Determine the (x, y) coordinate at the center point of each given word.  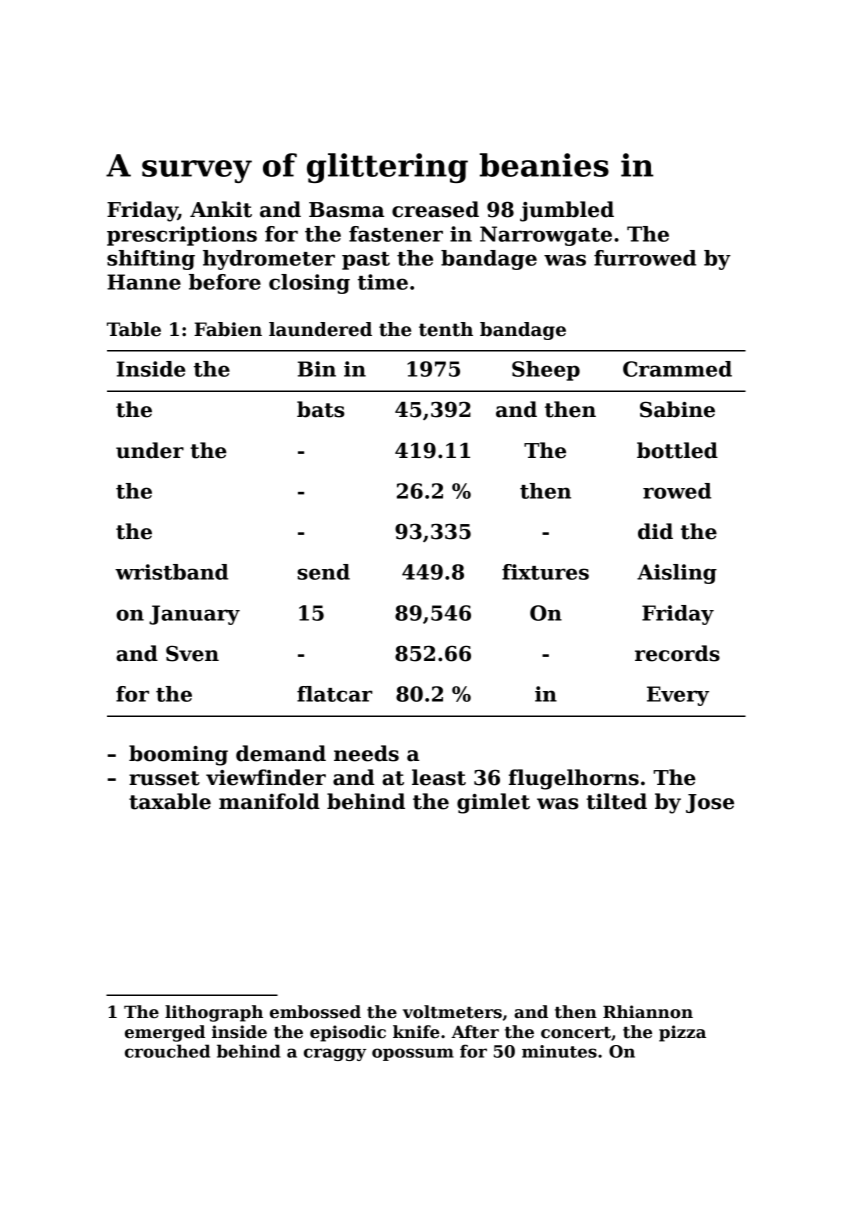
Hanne (144, 282)
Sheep (546, 371)
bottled (677, 450)
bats (321, 409)
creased (435, 209)
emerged (165, 1033)
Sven (192, 654)
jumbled (567, 211)
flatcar (335, 694)
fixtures (545, 572)
